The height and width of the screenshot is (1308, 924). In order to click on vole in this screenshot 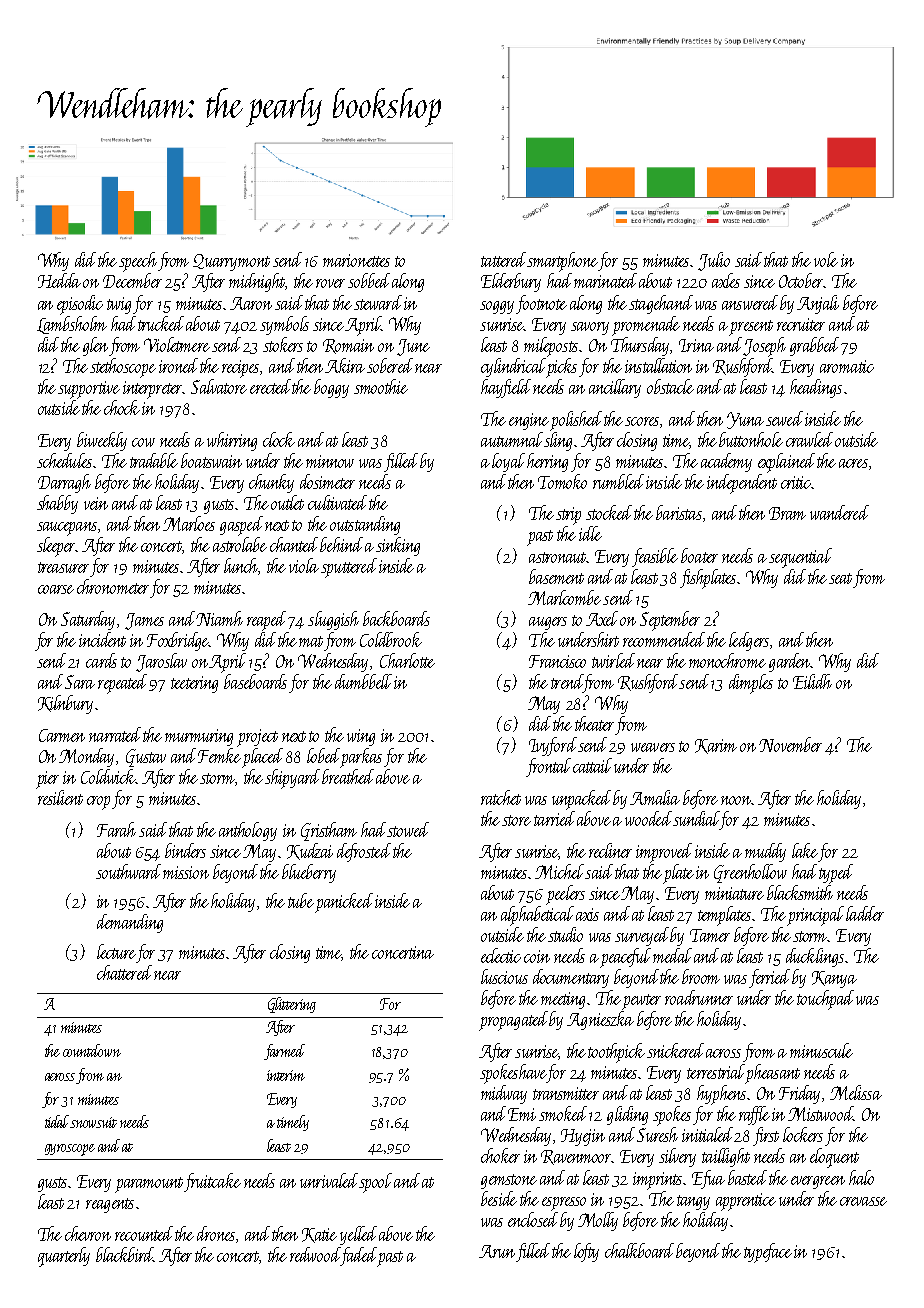, I will do `click(826, 259)`.
